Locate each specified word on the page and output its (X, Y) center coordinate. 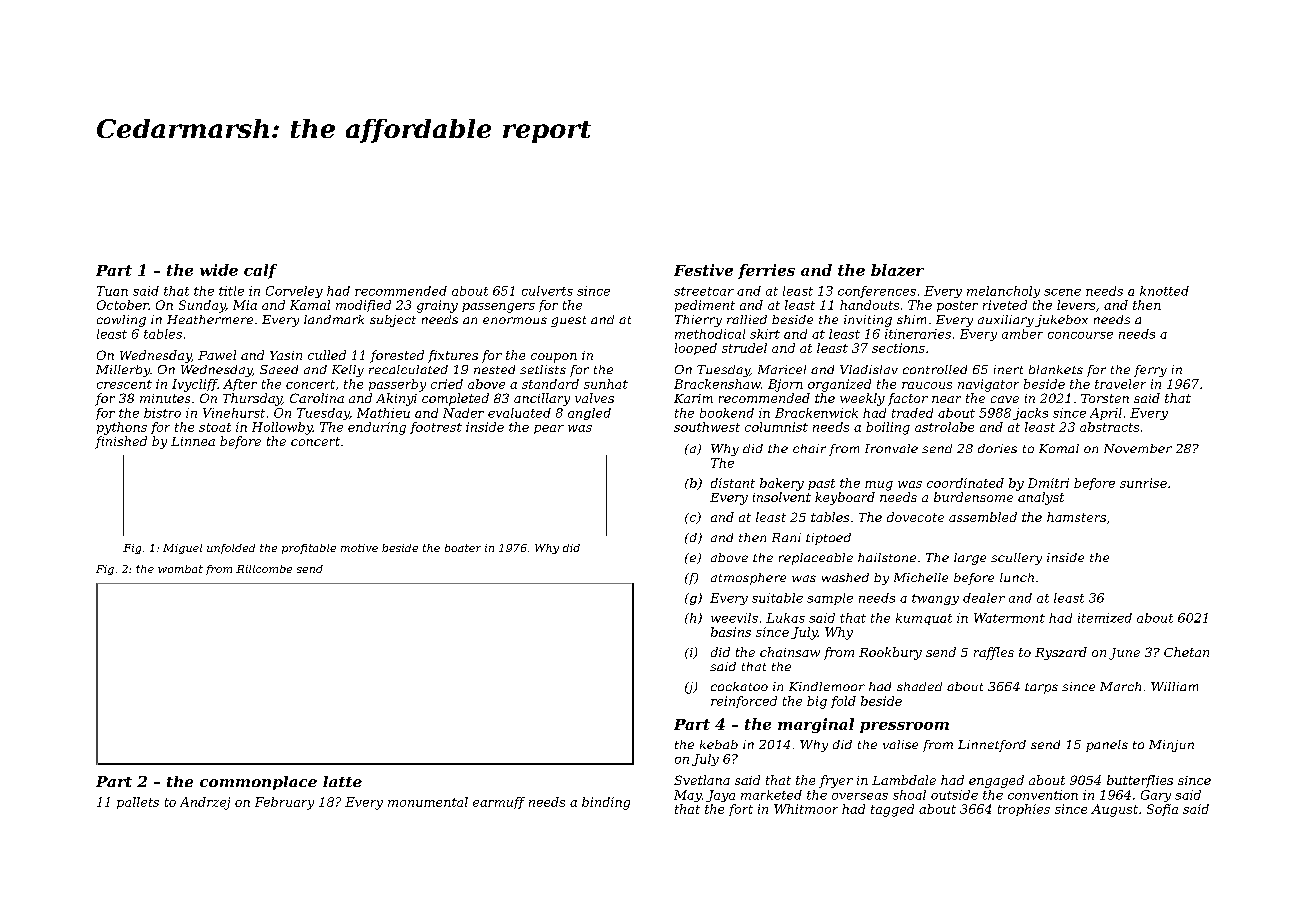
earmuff (499, 803)
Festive (703, 270)
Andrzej (205, 803)
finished (121, 442)
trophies (1024, 810)
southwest (707, 427)
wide (219, 270)
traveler (1120, 384)
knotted (1164, 291)
